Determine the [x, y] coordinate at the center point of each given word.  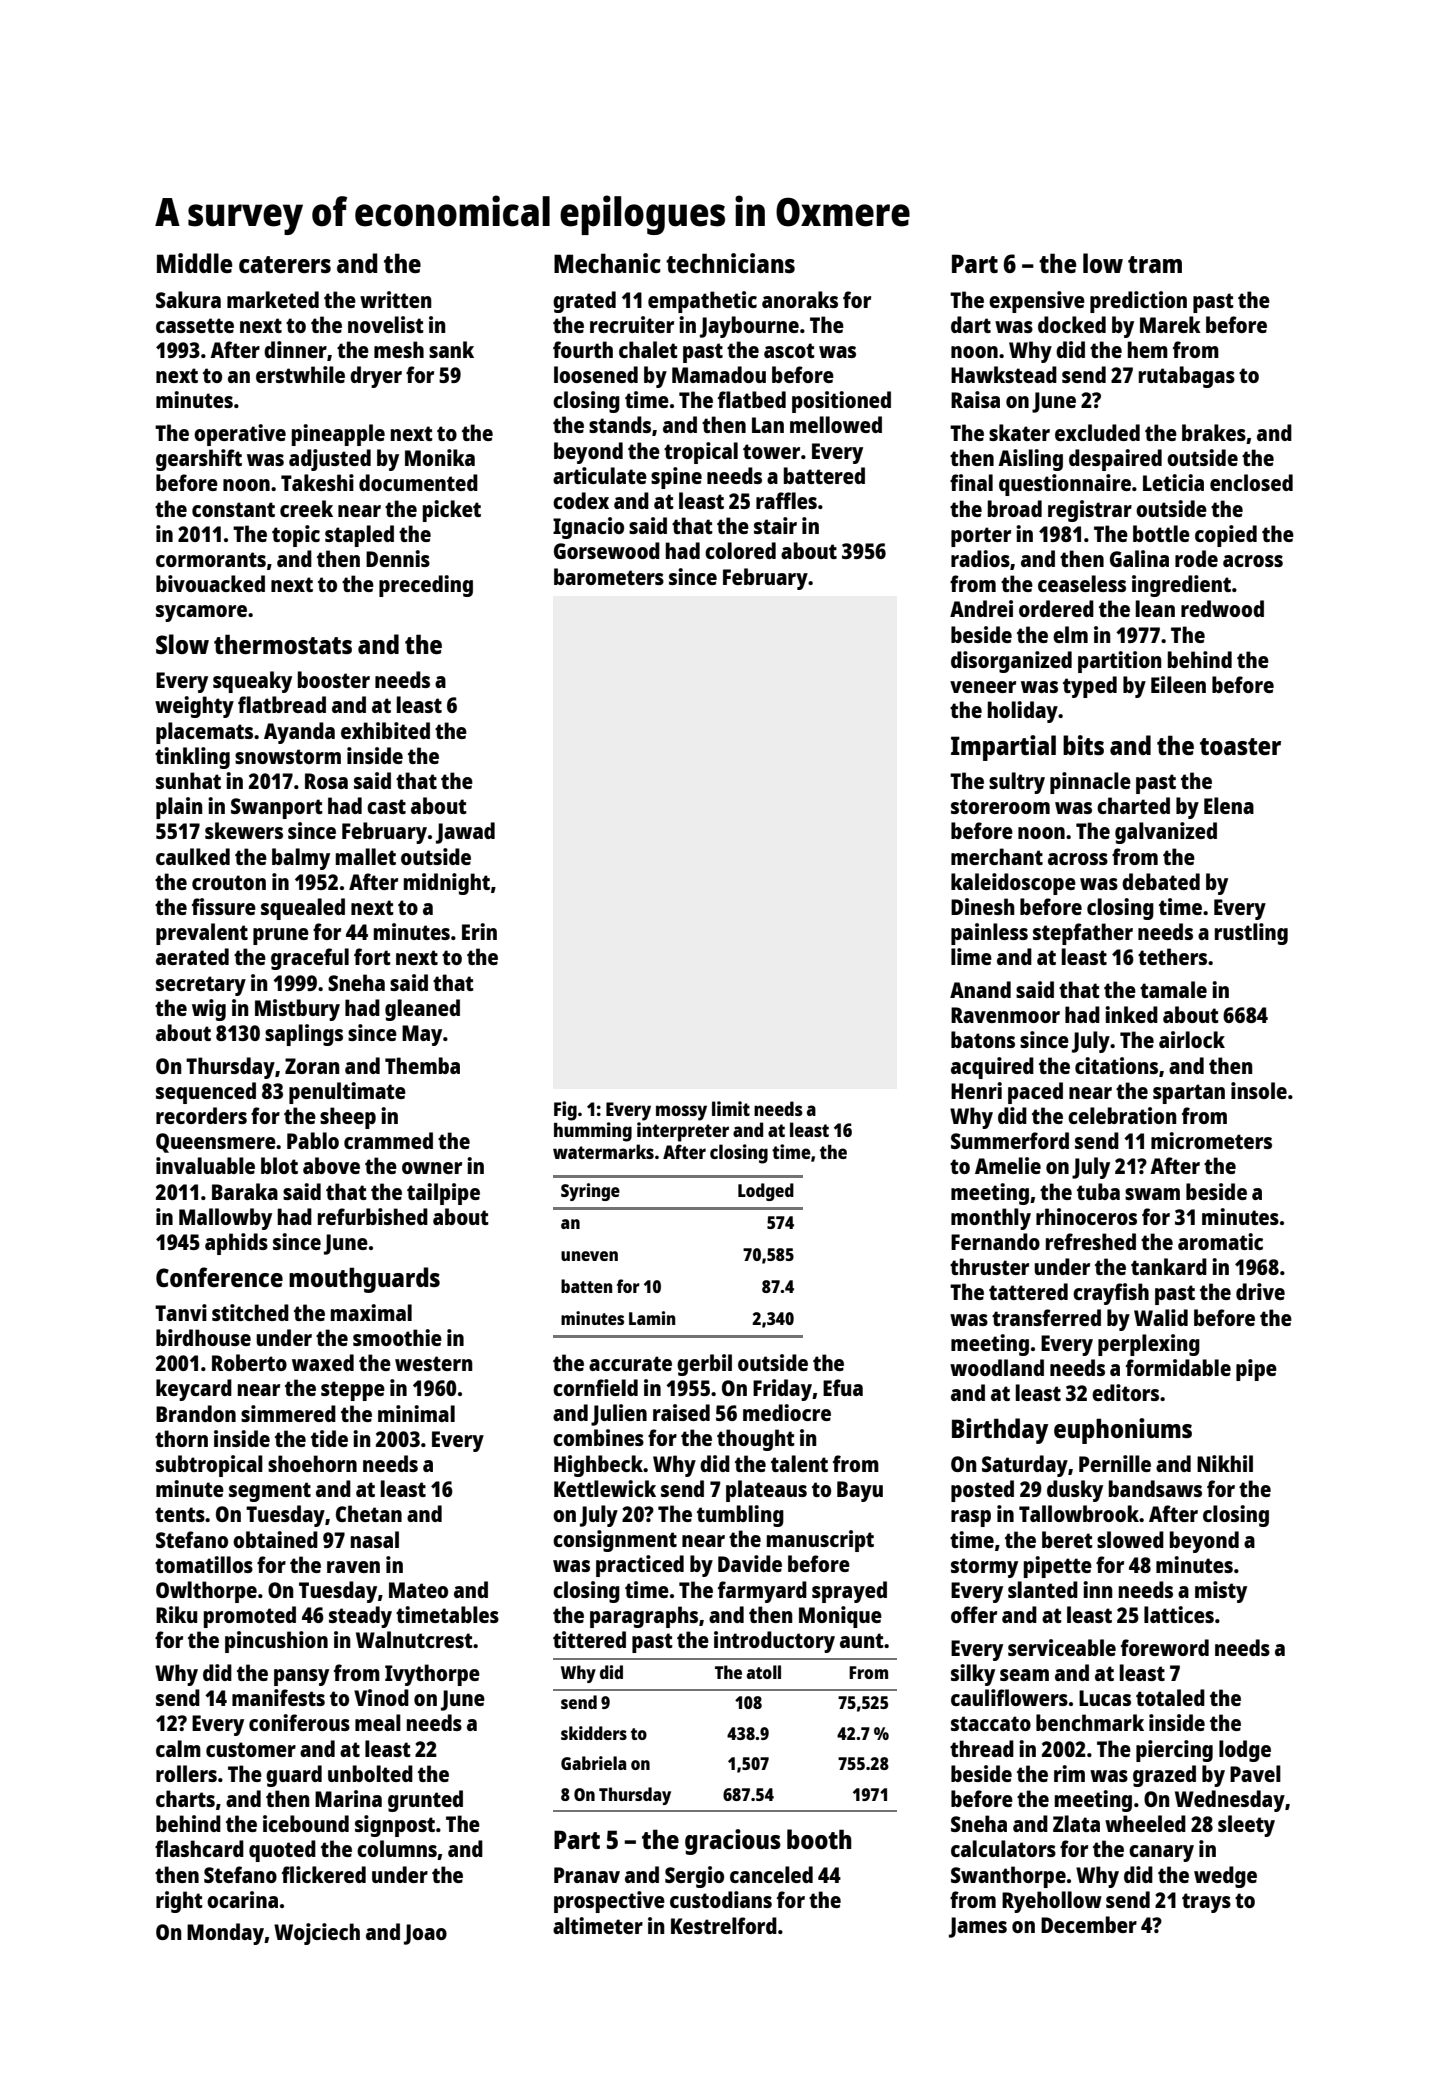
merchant [997, 856]
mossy [681, 1113]
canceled [771, 1874]
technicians [730, 263]
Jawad [465, 833]
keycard [194, 1390]
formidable [1178, 1367]
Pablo [313, 1140]
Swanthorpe [1008, 1877]
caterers [285, 264]
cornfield [595, 1387]
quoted [282, 1851]
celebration [1122, 1115]
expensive [1037, 302]
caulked [193, 856]
